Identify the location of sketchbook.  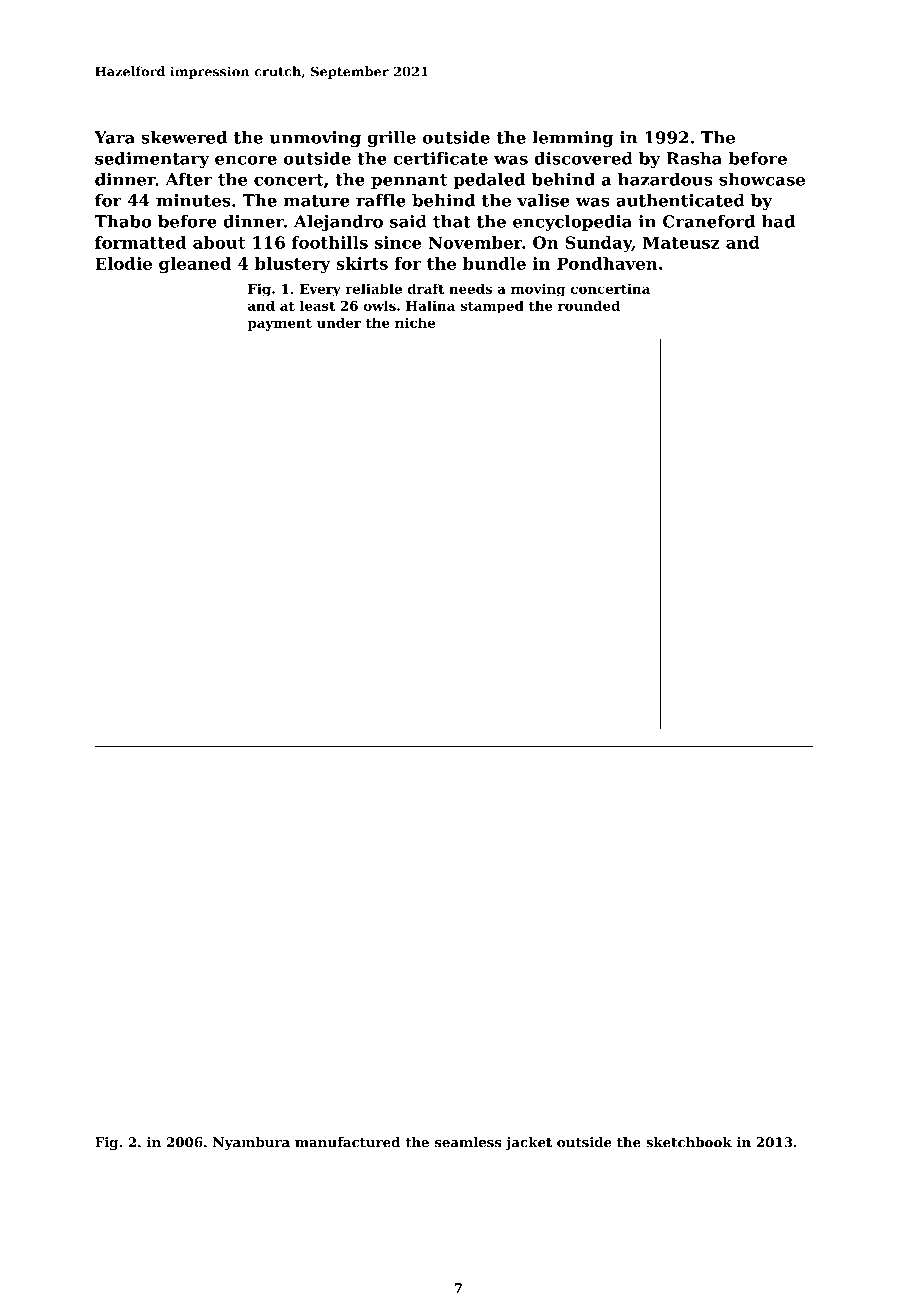
(689, 1142).
